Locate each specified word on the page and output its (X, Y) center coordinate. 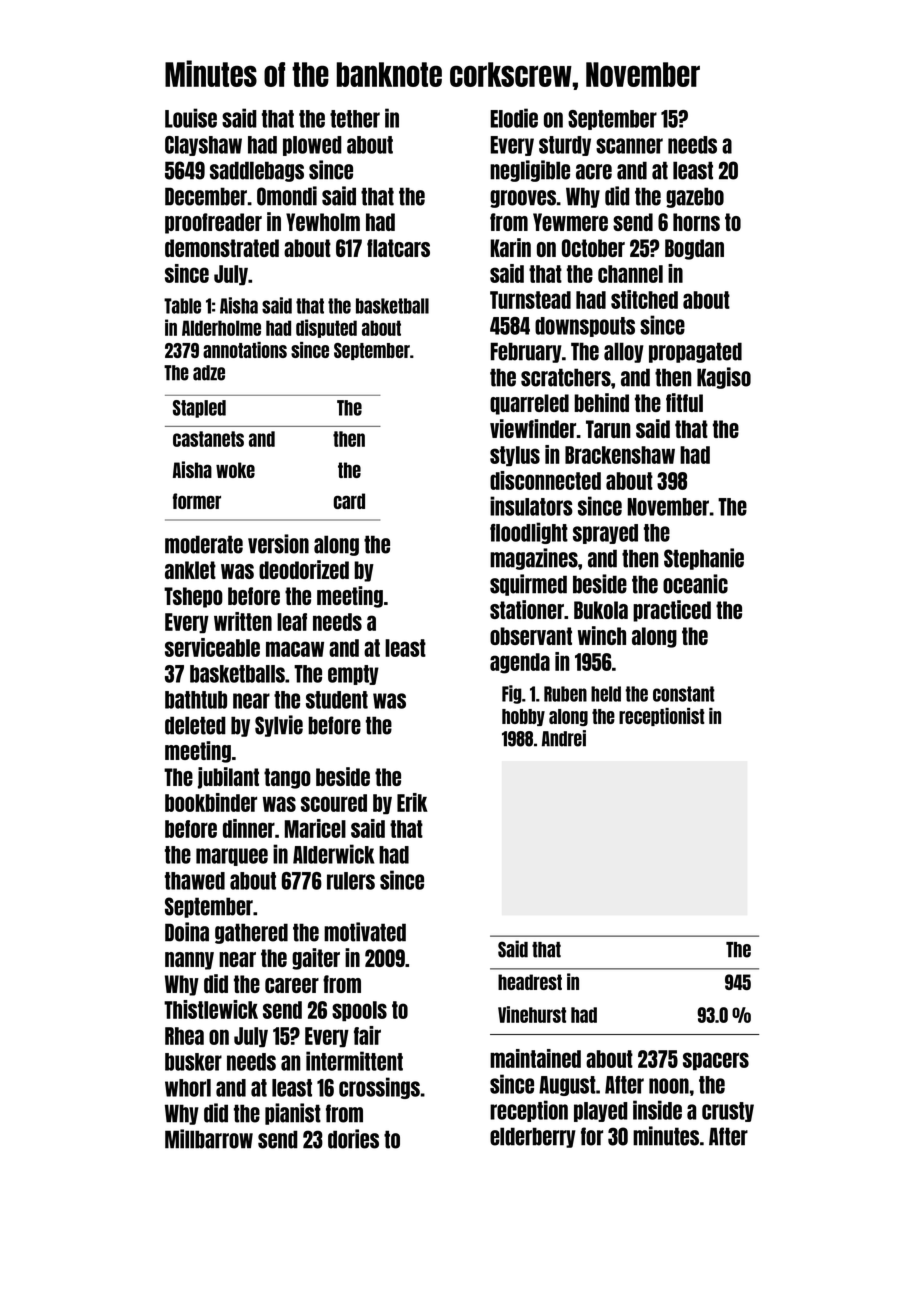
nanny (189, 961)
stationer (527, 609)
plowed (312, 146)
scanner (629, 146)
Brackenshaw (620, 455)
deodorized (304, 569)
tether (355, 119)
